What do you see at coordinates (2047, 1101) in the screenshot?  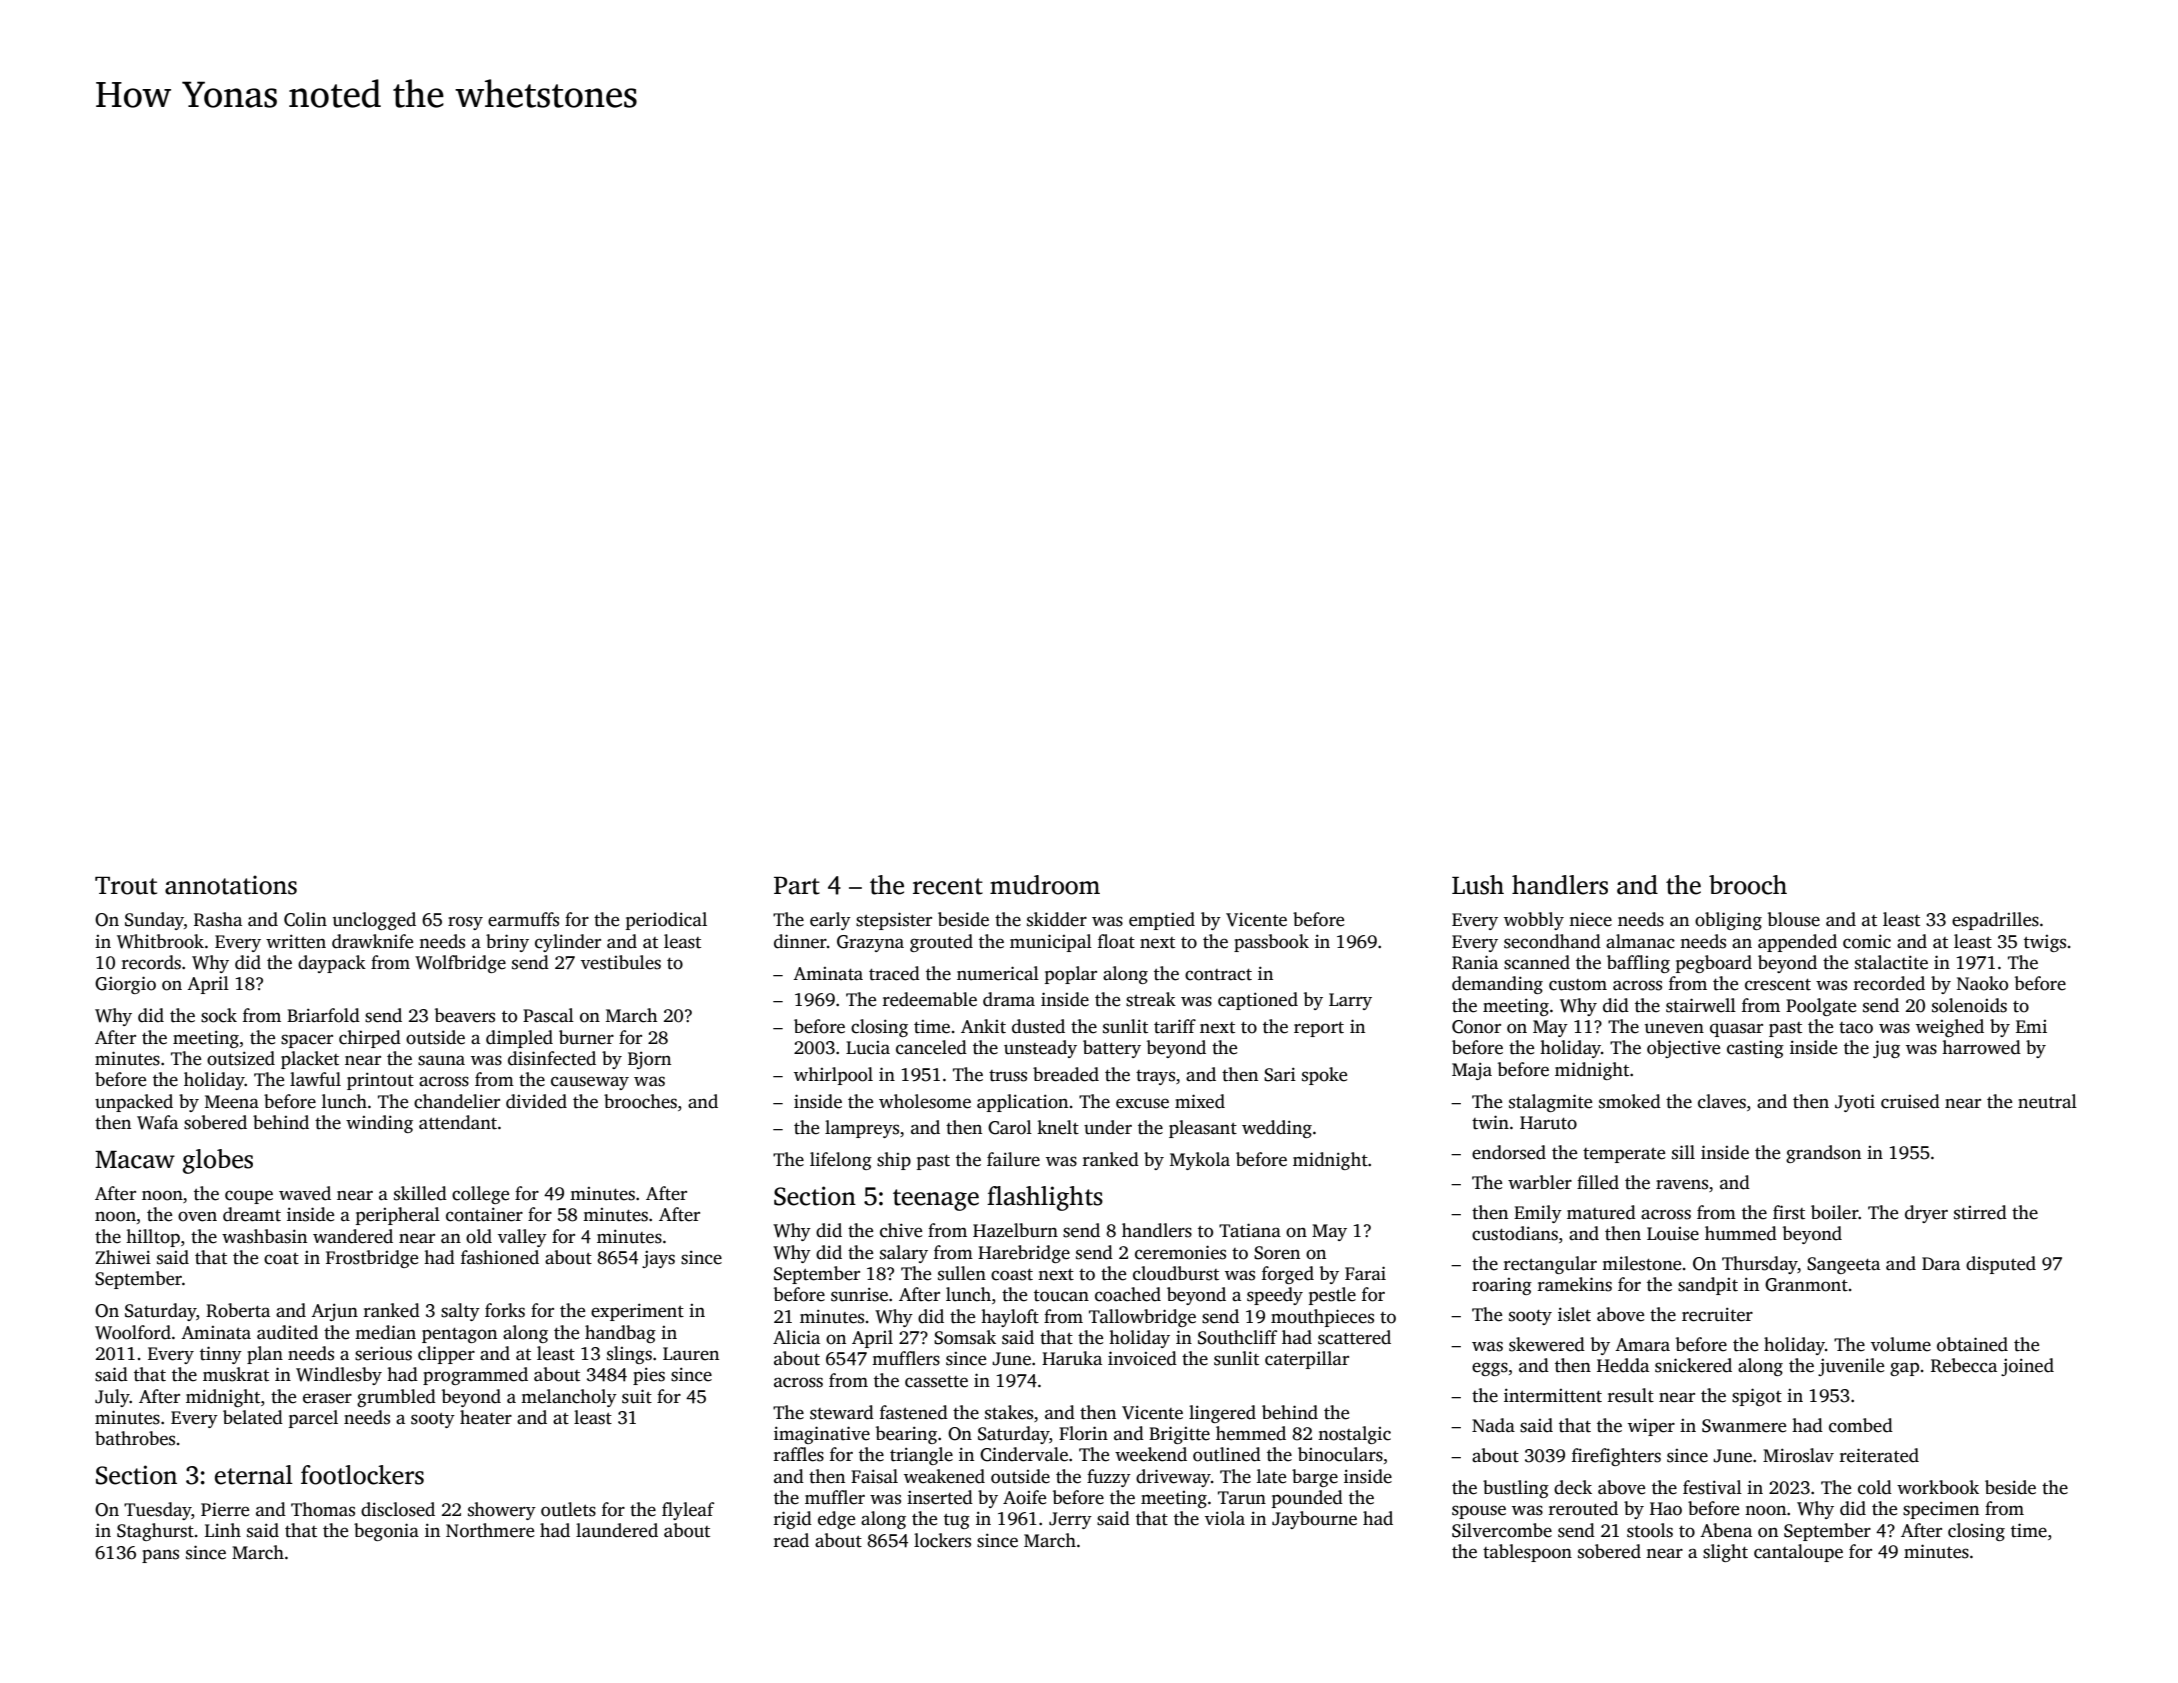 I see `neutral` at bounding box center [2047, 1101].
